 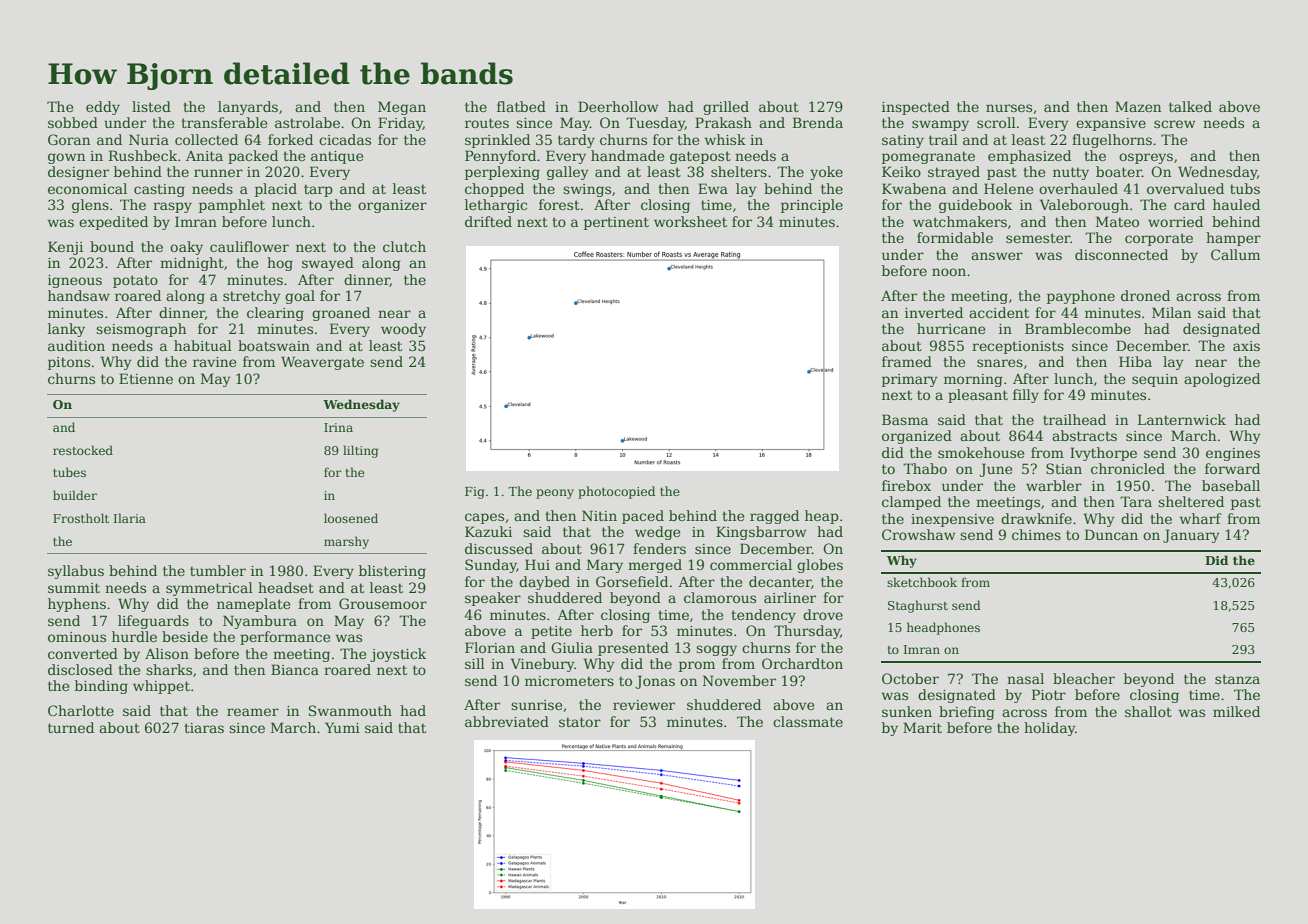 I want to click on worksheet, so click(x=690, y=221).
